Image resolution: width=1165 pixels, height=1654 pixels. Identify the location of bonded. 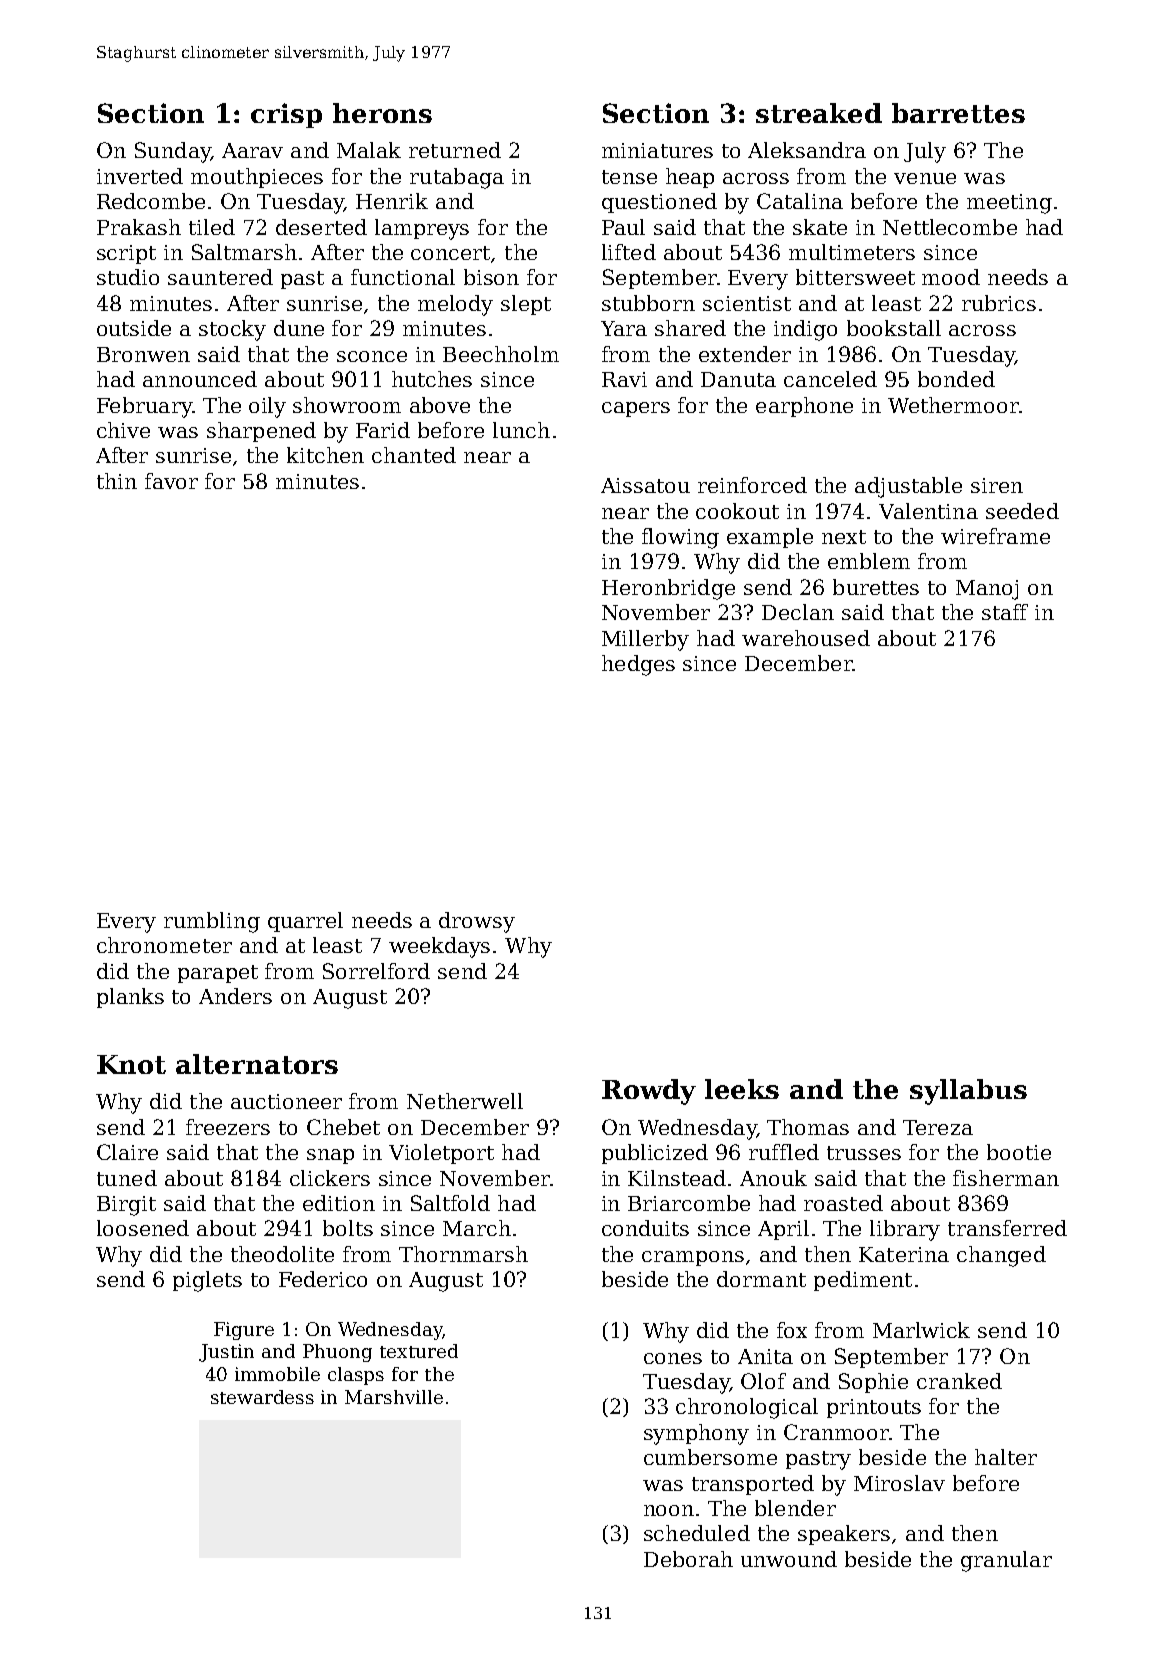
(956, 379).
